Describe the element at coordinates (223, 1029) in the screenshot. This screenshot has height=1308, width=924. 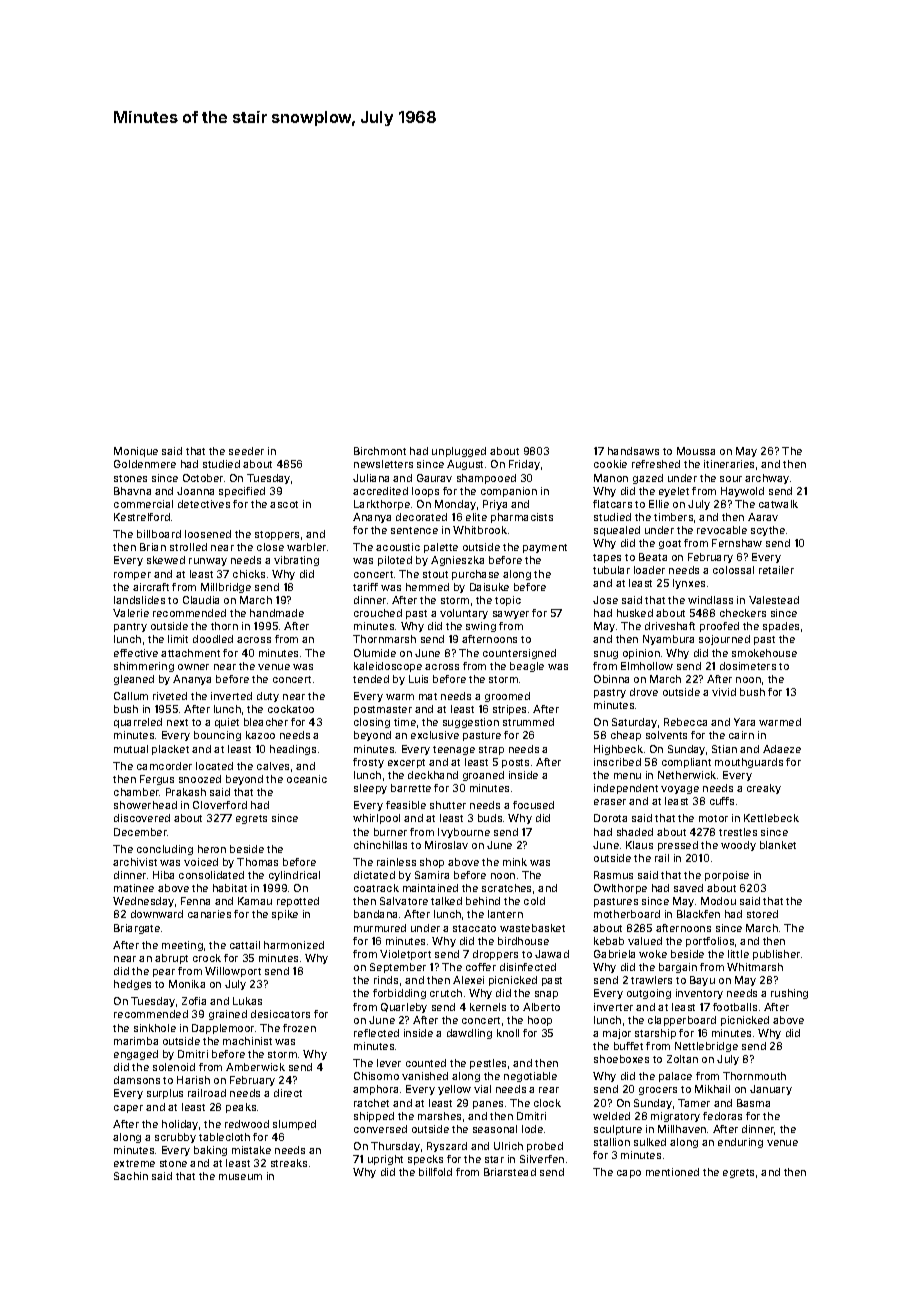
I see `Dapplemoor` at that location.
